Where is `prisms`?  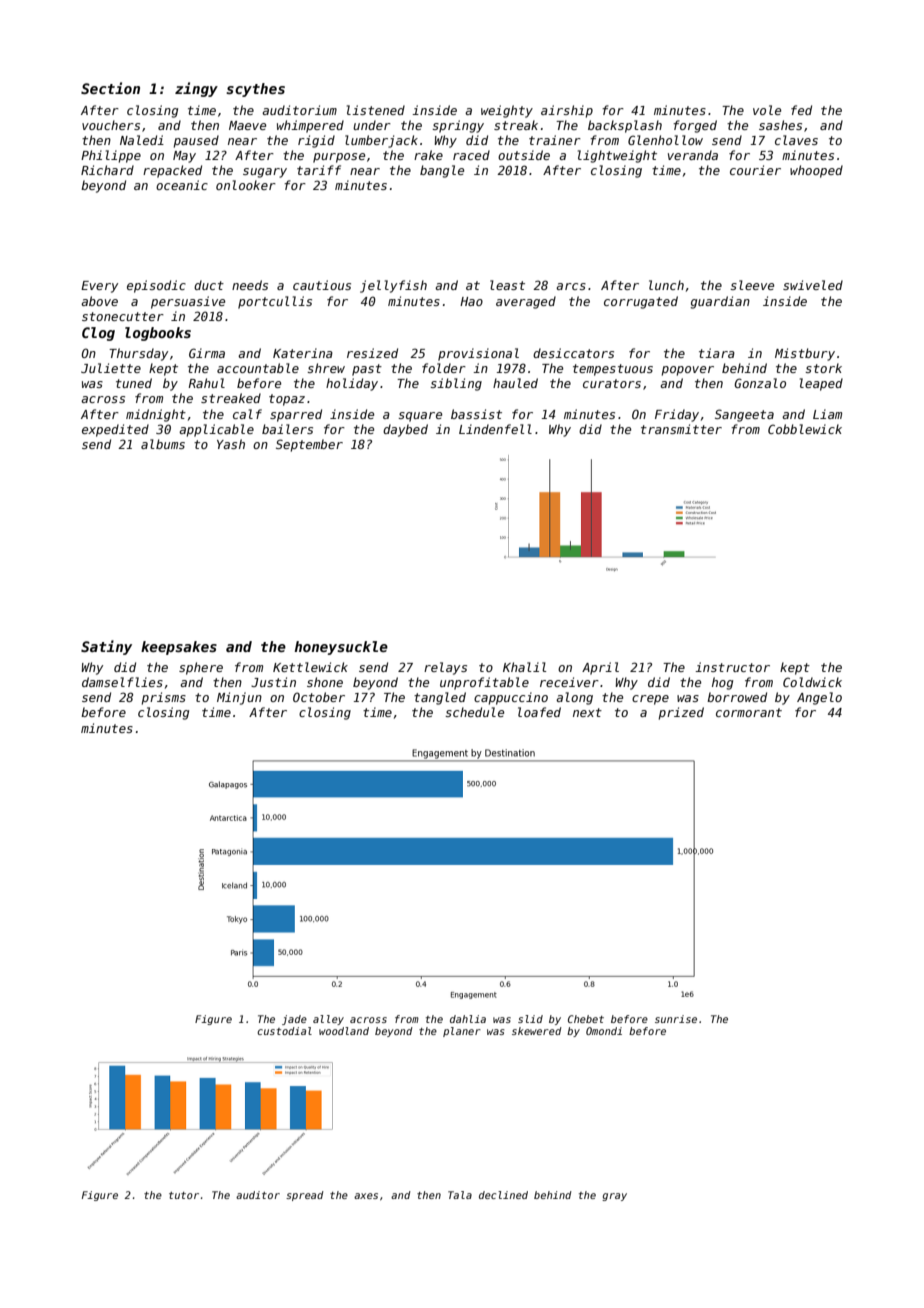
prisms is located at coordinates (164, 698).
